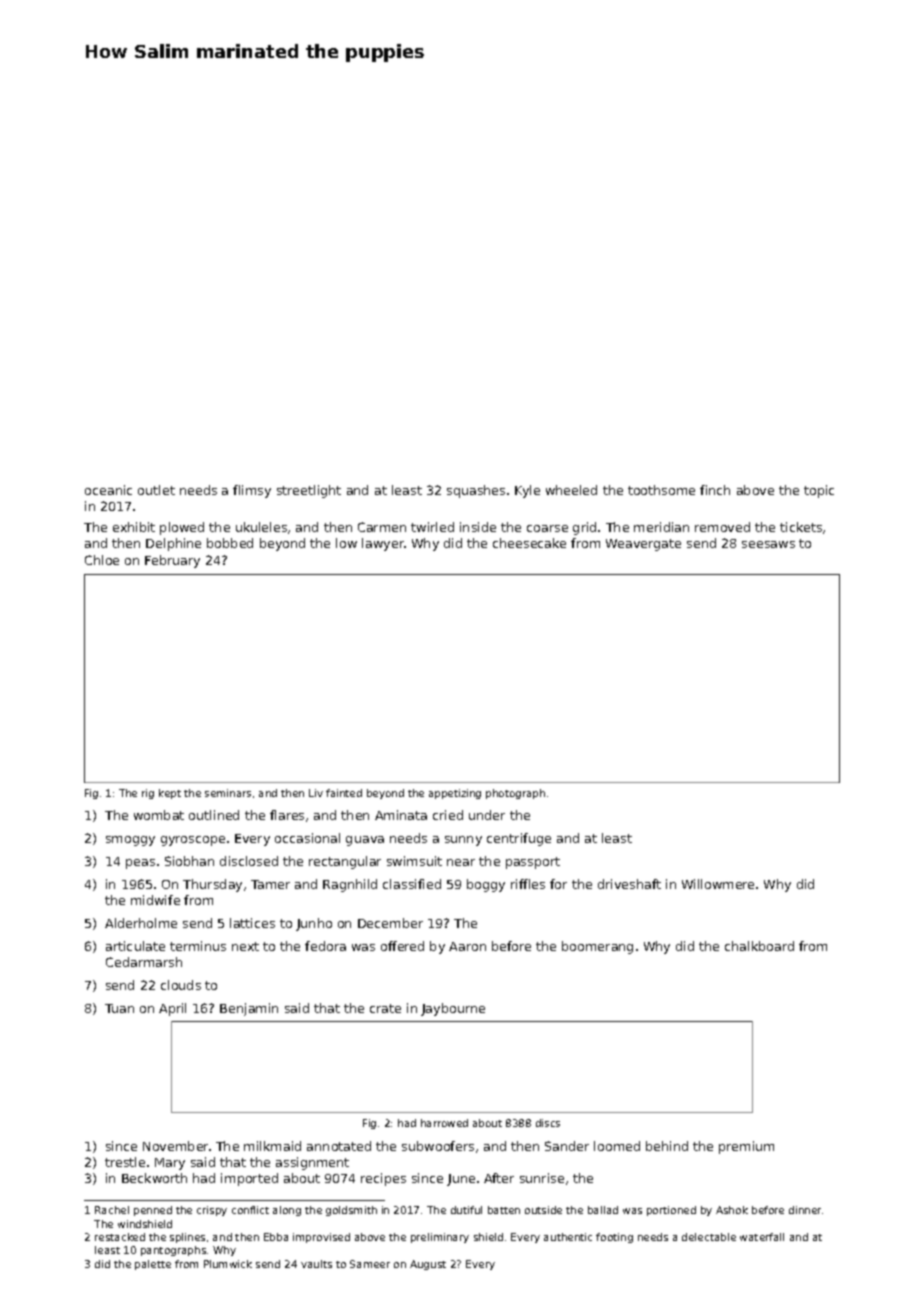  Describe the element at coordinates (102, 560) in the screenshot. I see `Chloe` at that location.
